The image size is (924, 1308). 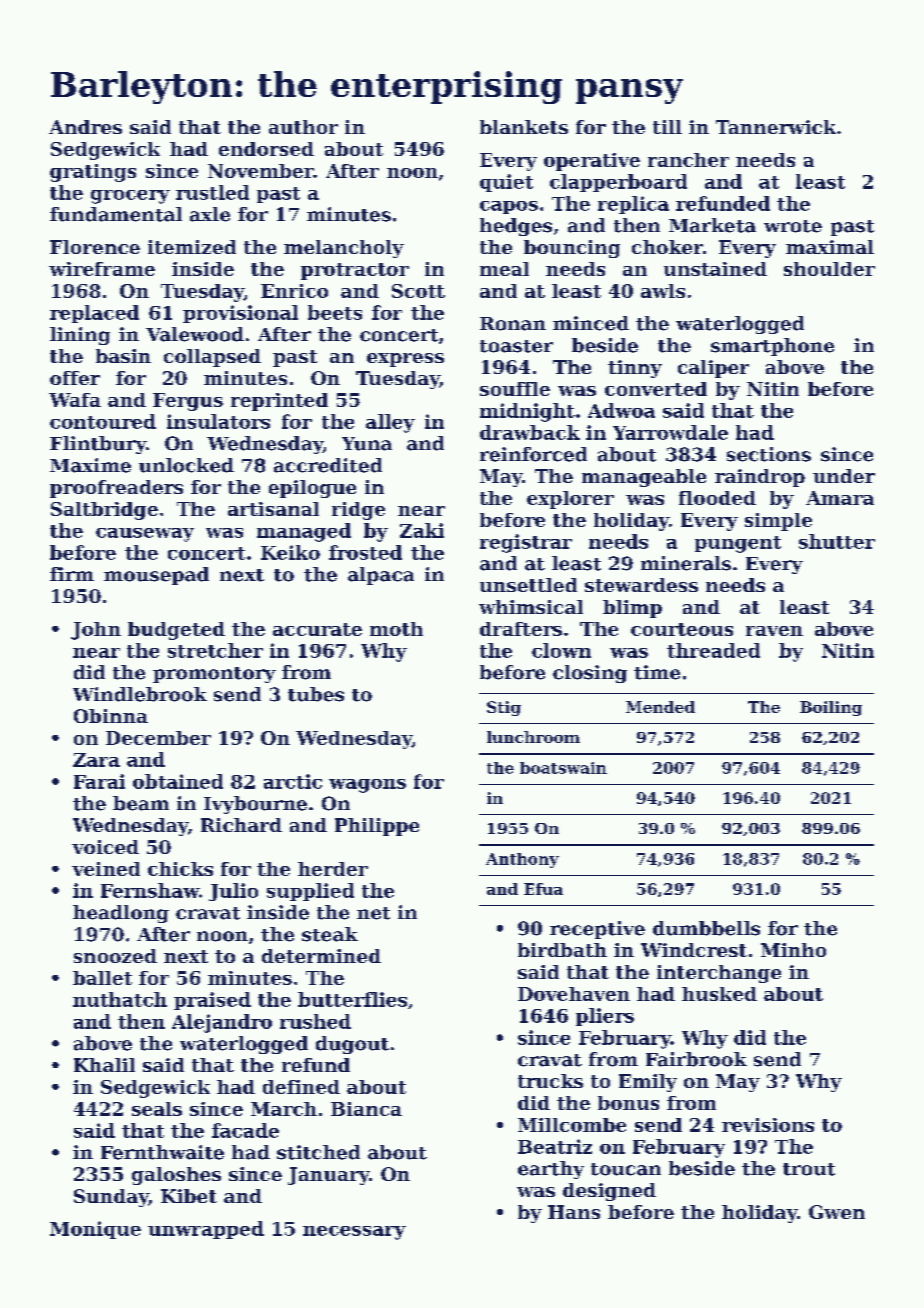 I want to click on unwrapped, so click(x=206, y=1230).
